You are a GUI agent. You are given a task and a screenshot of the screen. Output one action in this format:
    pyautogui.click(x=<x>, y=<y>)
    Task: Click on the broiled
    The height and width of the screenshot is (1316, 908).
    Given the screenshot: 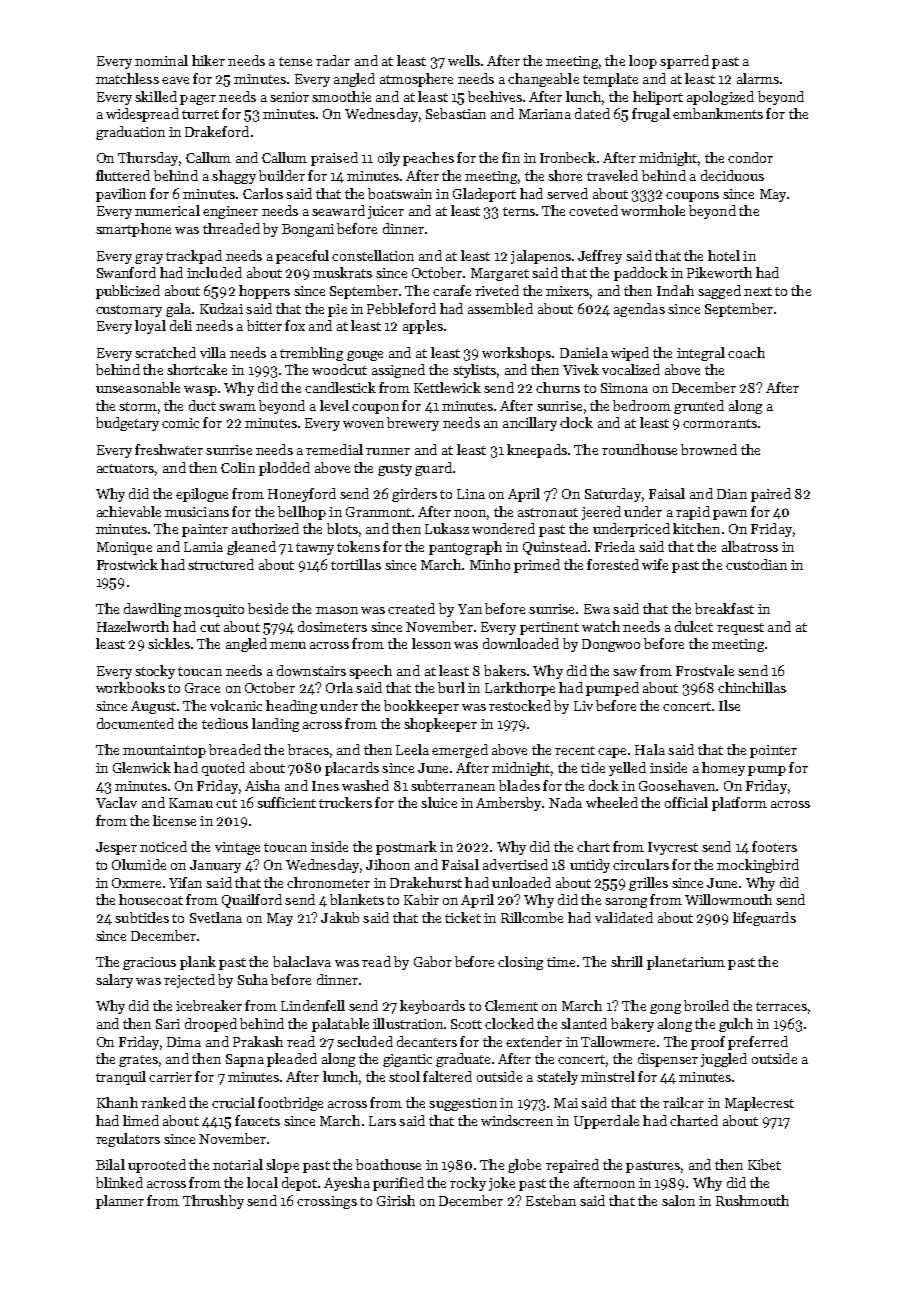 What is the action you would take?
    pyautogui.click(x=706, y=1005)
